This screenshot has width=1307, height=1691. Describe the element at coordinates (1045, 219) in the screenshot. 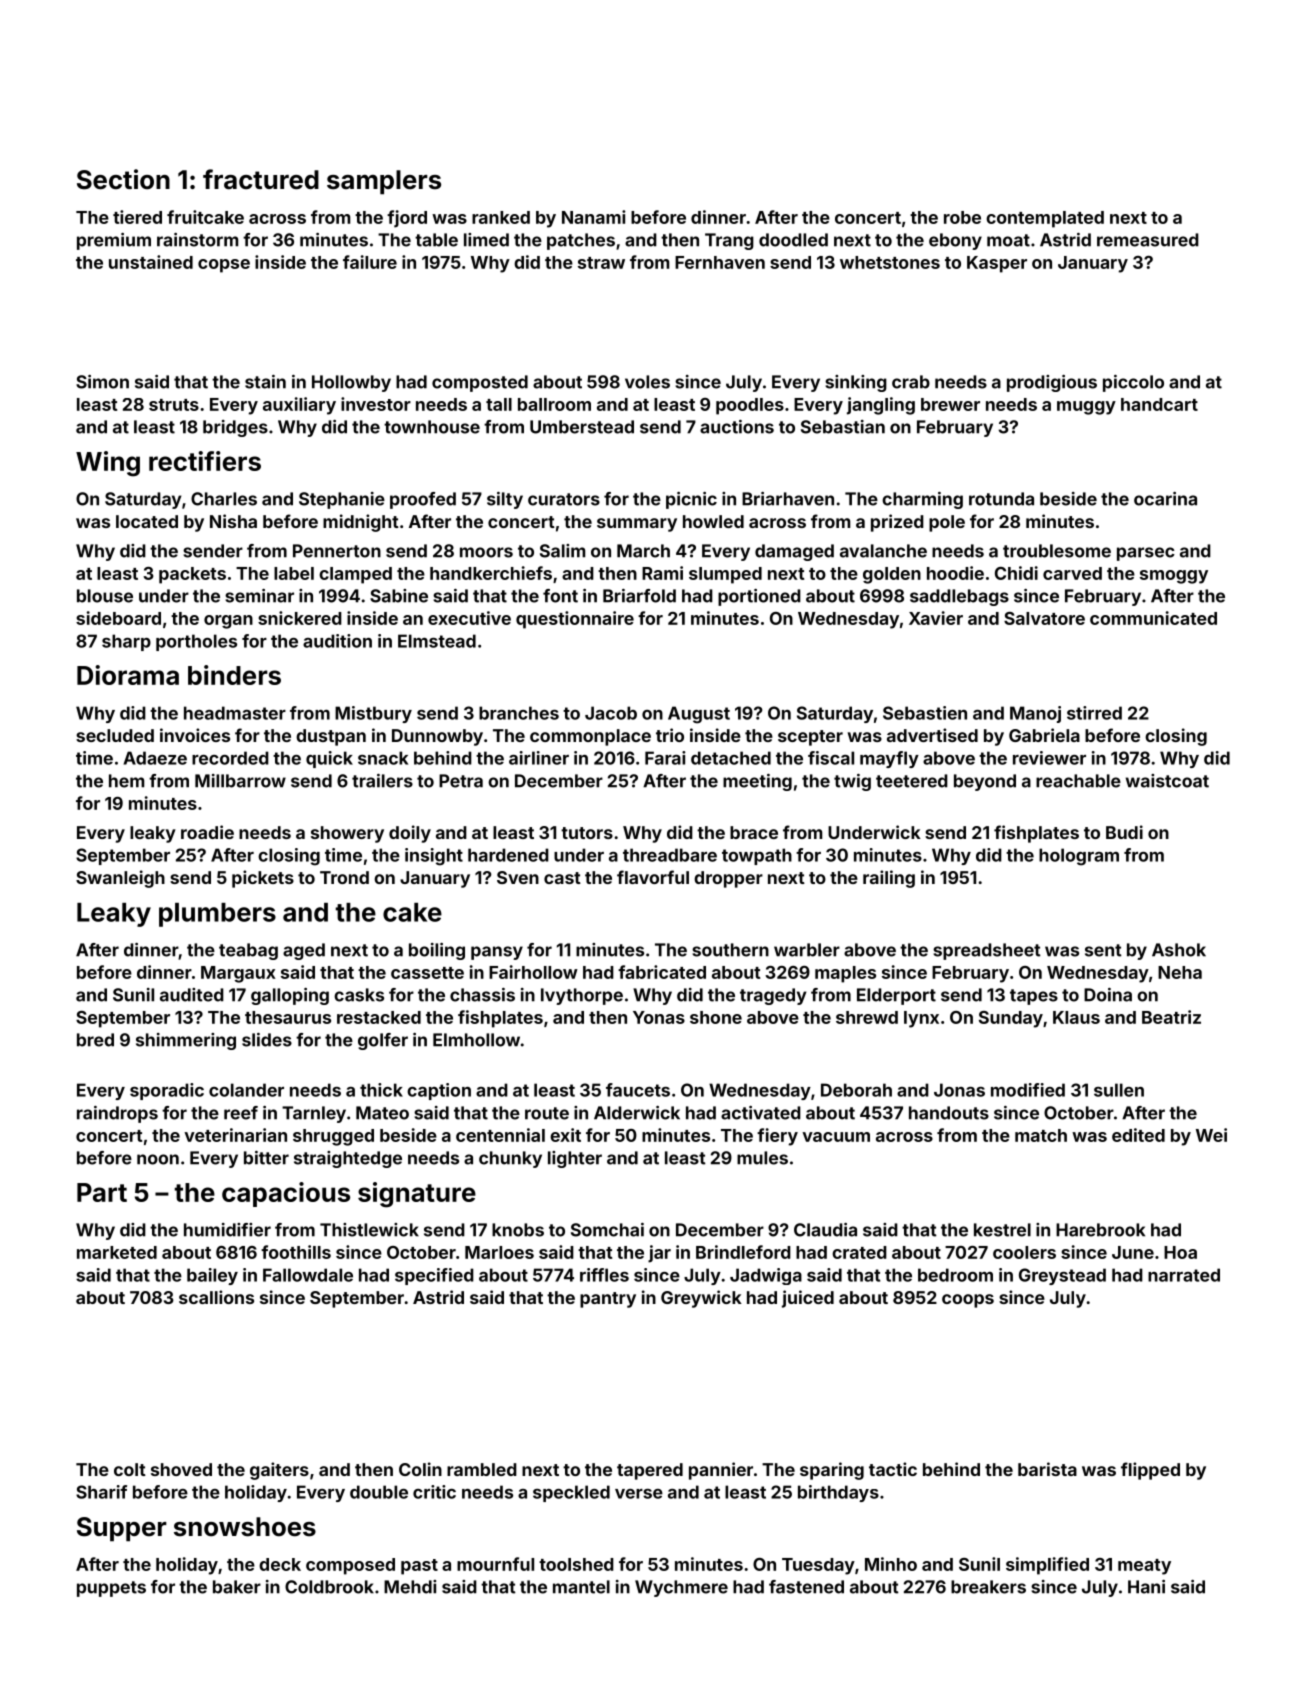

I see `contemplated` at that location.
